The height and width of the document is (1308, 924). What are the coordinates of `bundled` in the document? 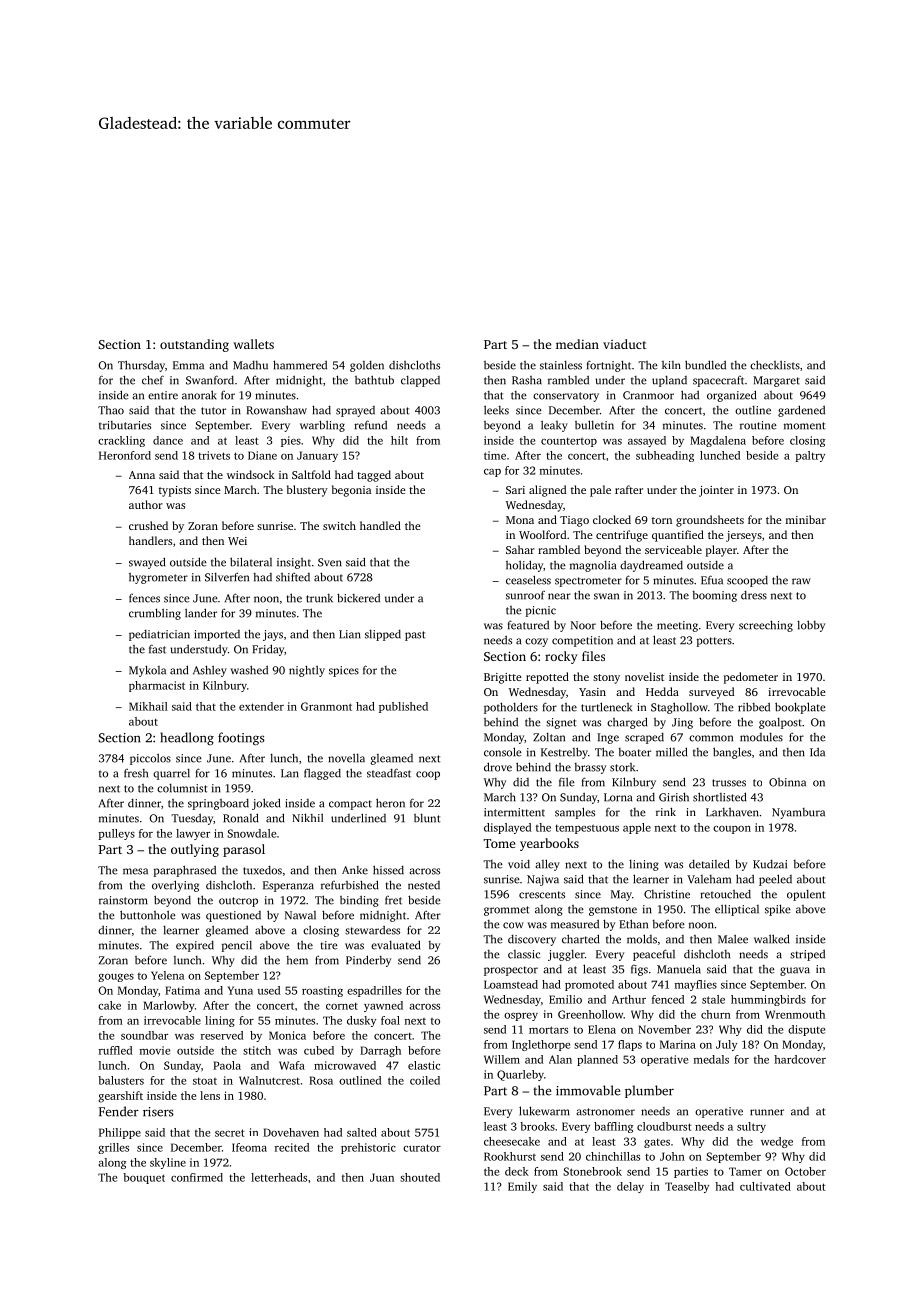 It's located at (705, 365).
